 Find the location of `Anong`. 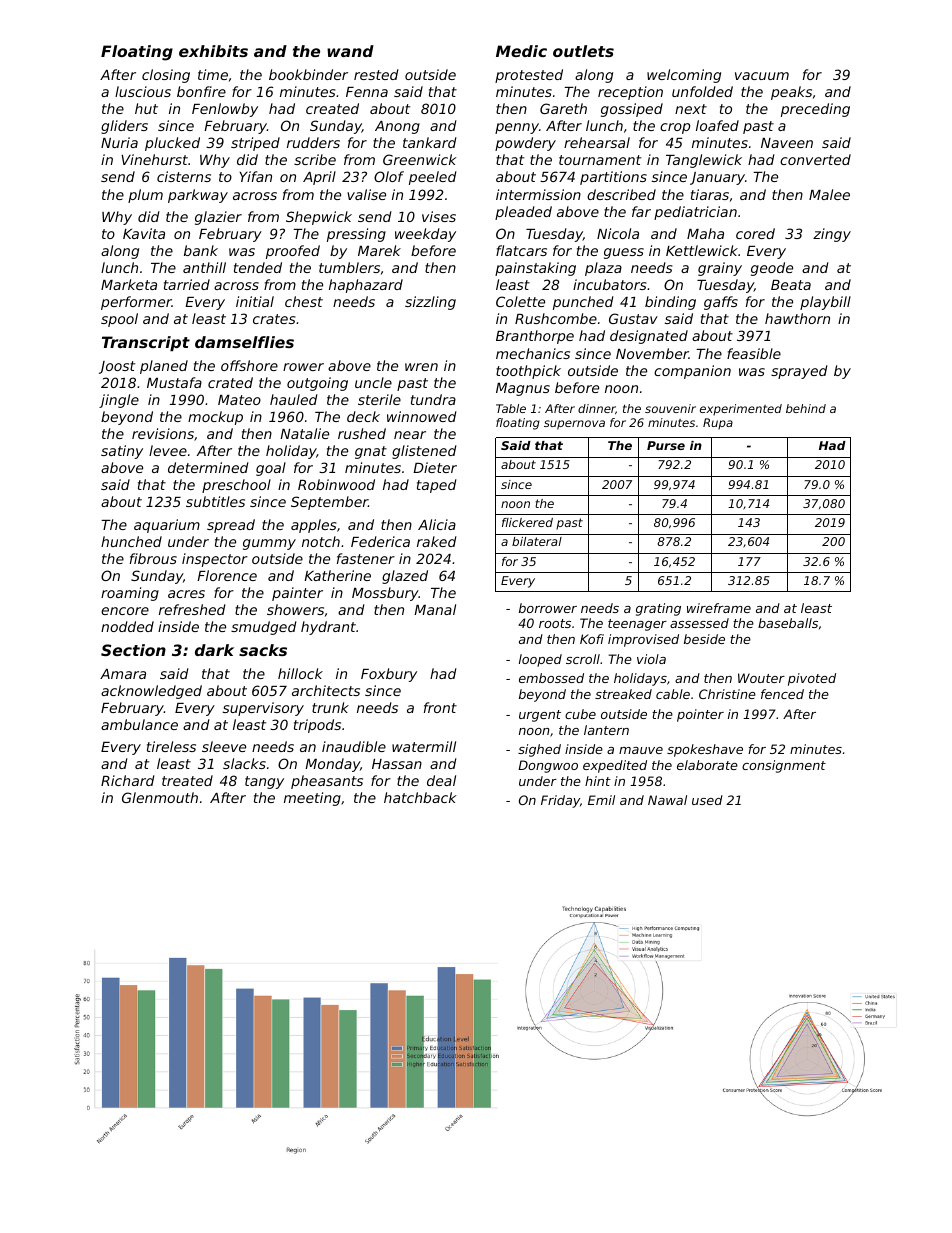

Anong is located at coordinates (397, 127).
